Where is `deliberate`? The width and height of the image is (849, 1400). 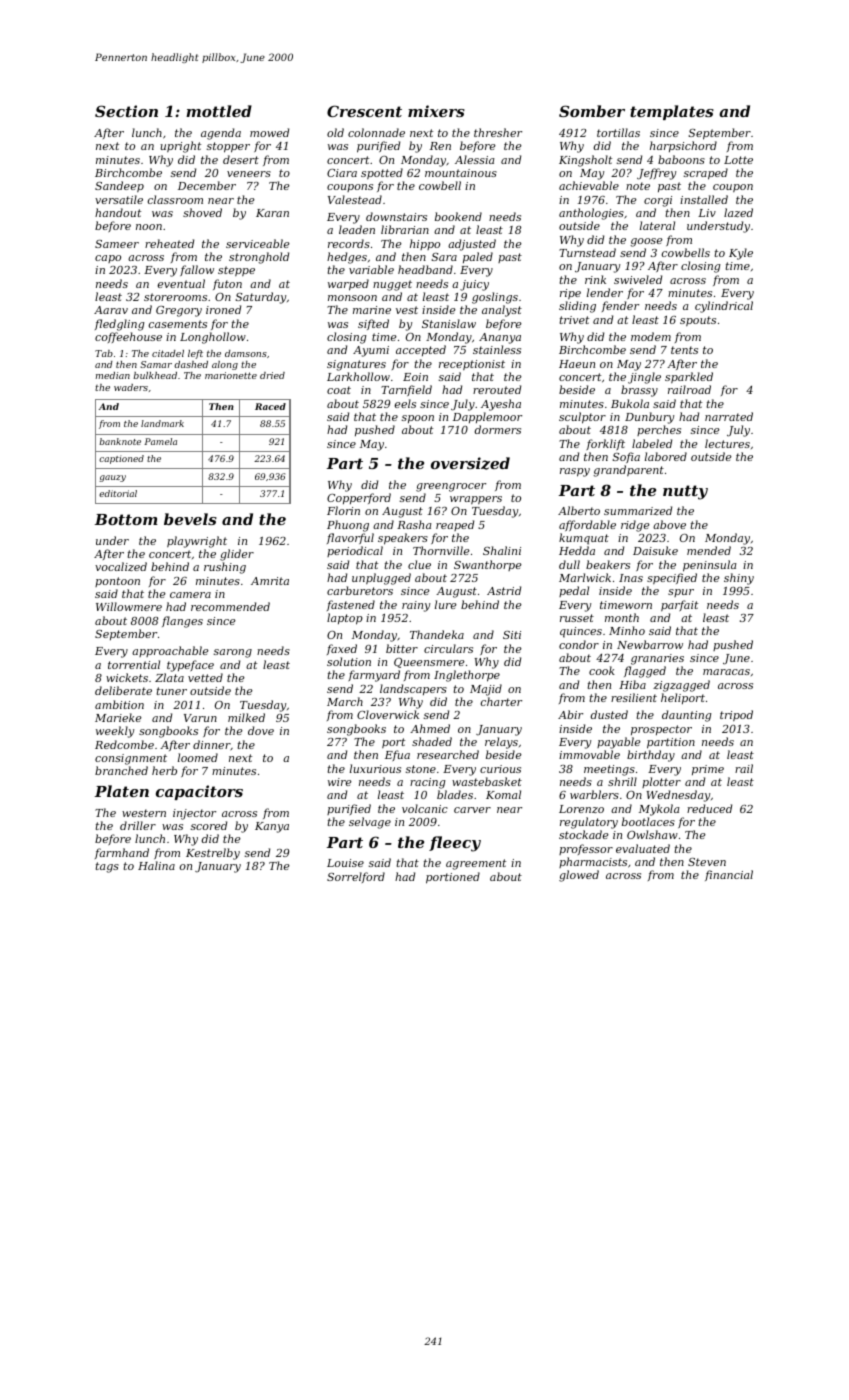
deliberate is located at coordinates (123, 690).
